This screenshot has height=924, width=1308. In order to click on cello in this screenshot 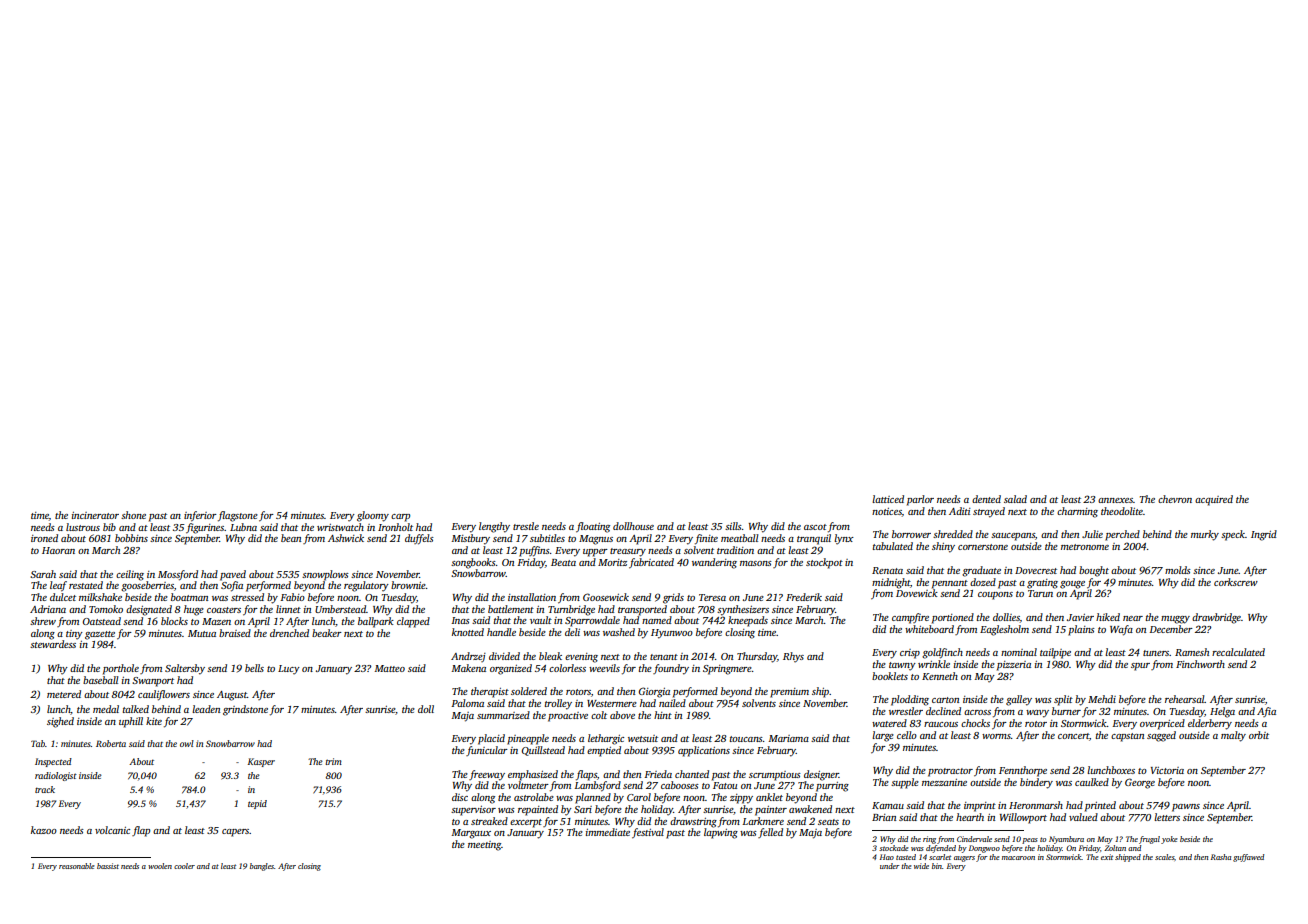, I will do `click(907, 735)`.
